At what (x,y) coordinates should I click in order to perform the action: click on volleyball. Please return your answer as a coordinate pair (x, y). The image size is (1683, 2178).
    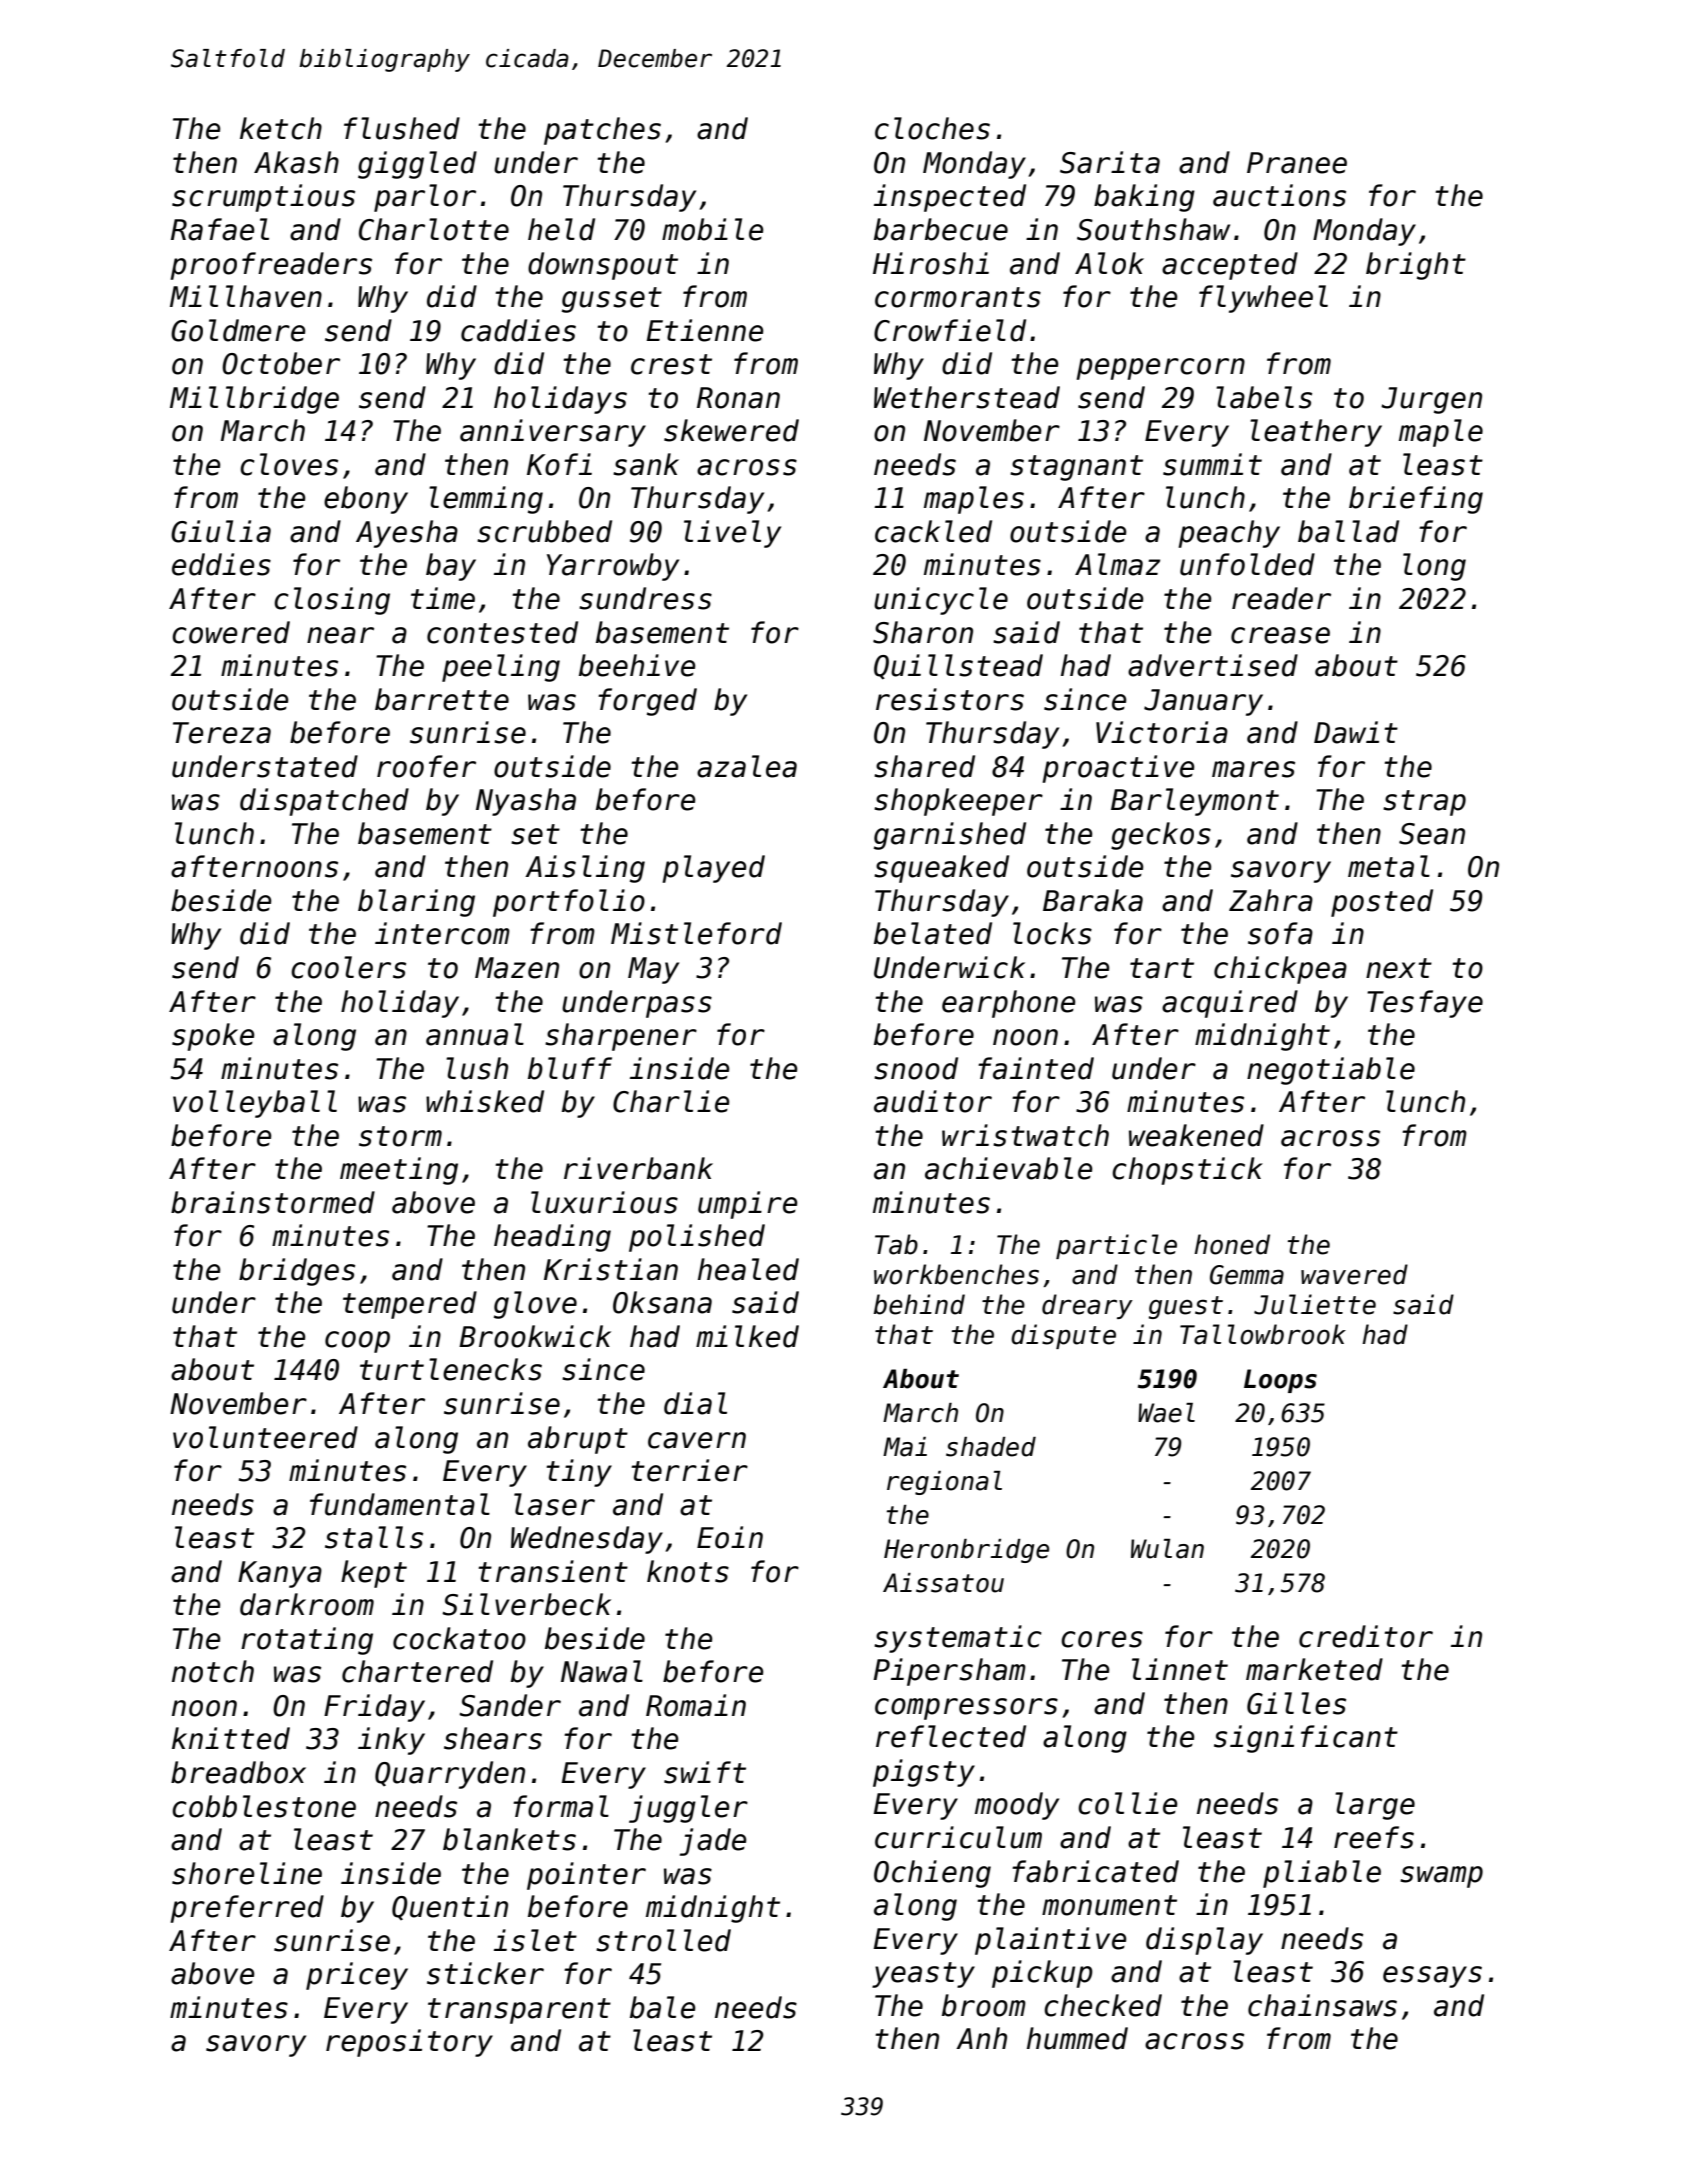
    Looking at the image, I should click on (255, 1104).
